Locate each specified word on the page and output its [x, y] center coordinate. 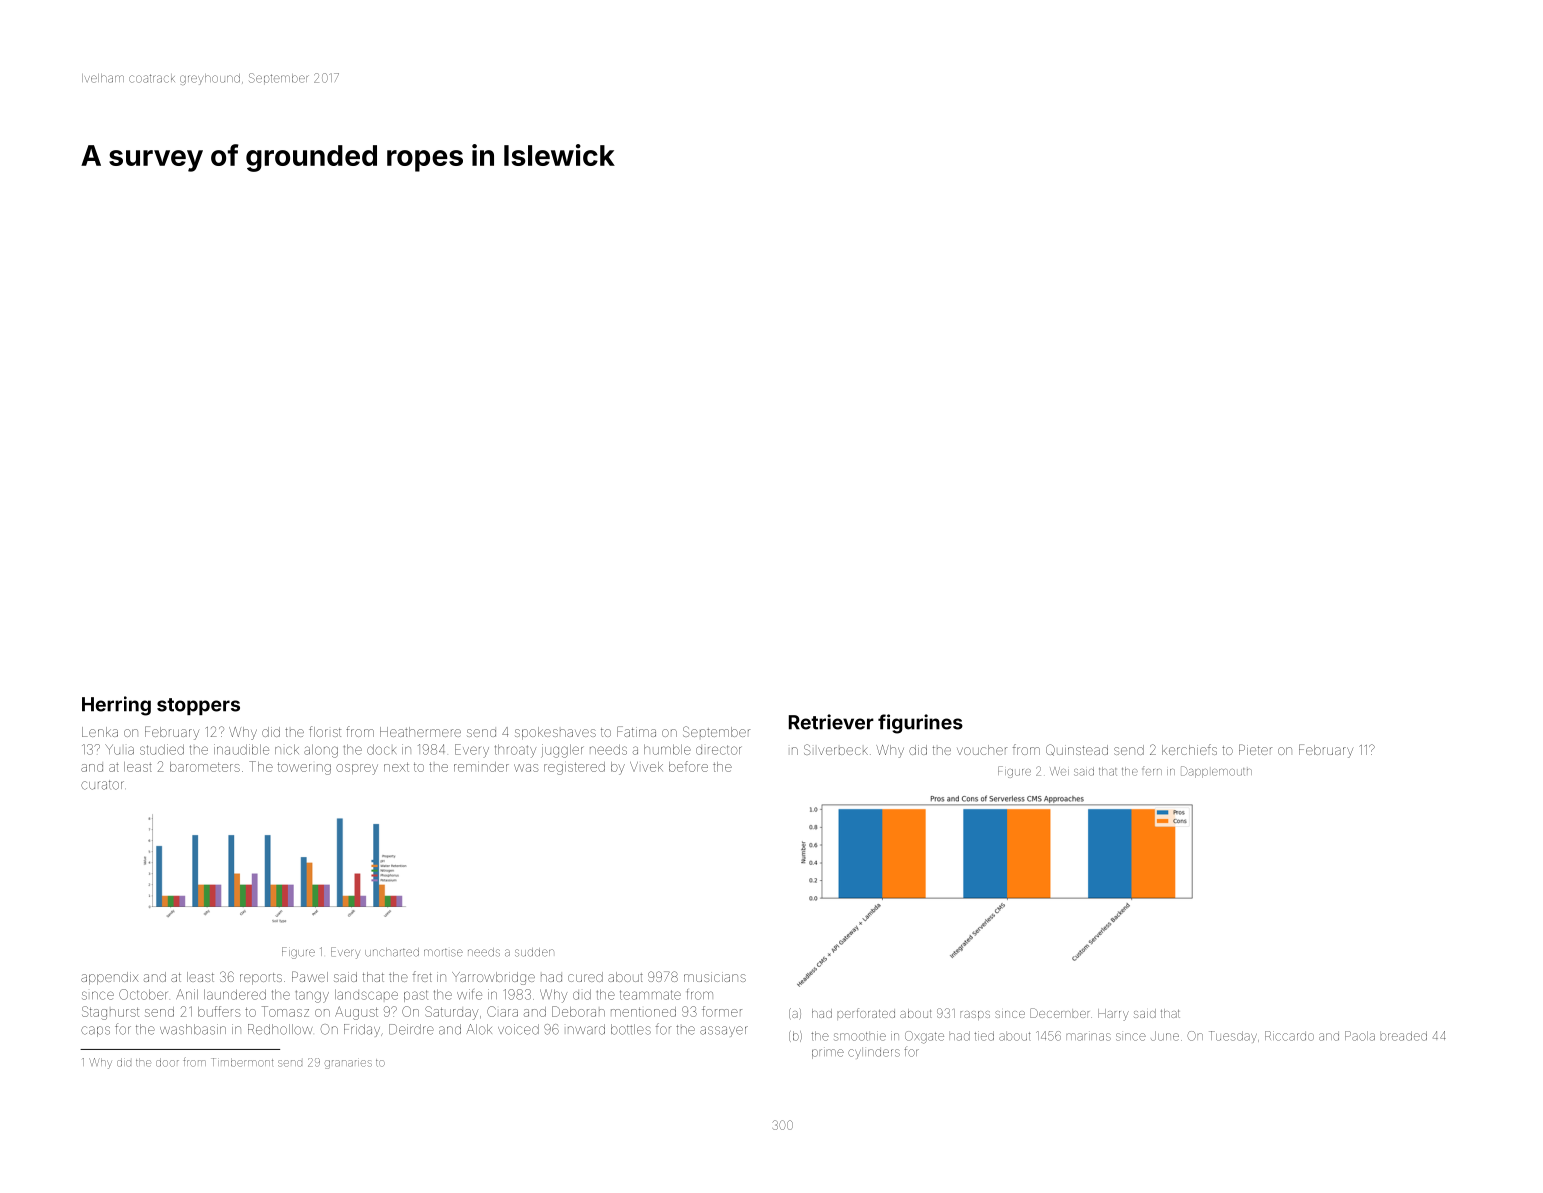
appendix [109, 978]
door [167, 1062]
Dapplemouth [1216, 772]
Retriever [831, 722]
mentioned [643, 1012]
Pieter [1255, 749]
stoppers [198, 706]
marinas [1088, 1037]
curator [102, 785]
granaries [348, 1064]
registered [574, 768]
